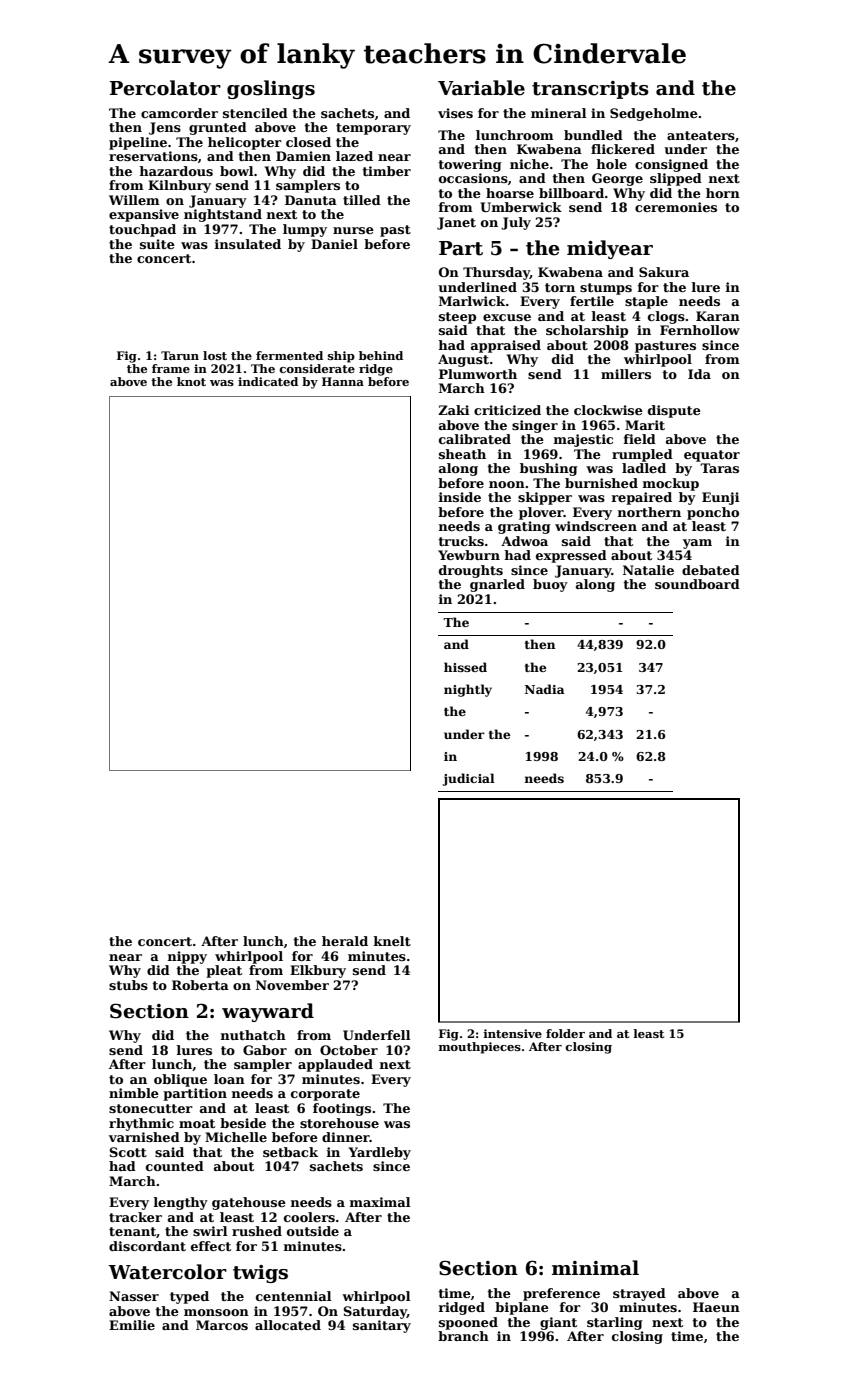 This screenshot has width=849, height=1400. I want to click on Nadia, so click(545, 689).
